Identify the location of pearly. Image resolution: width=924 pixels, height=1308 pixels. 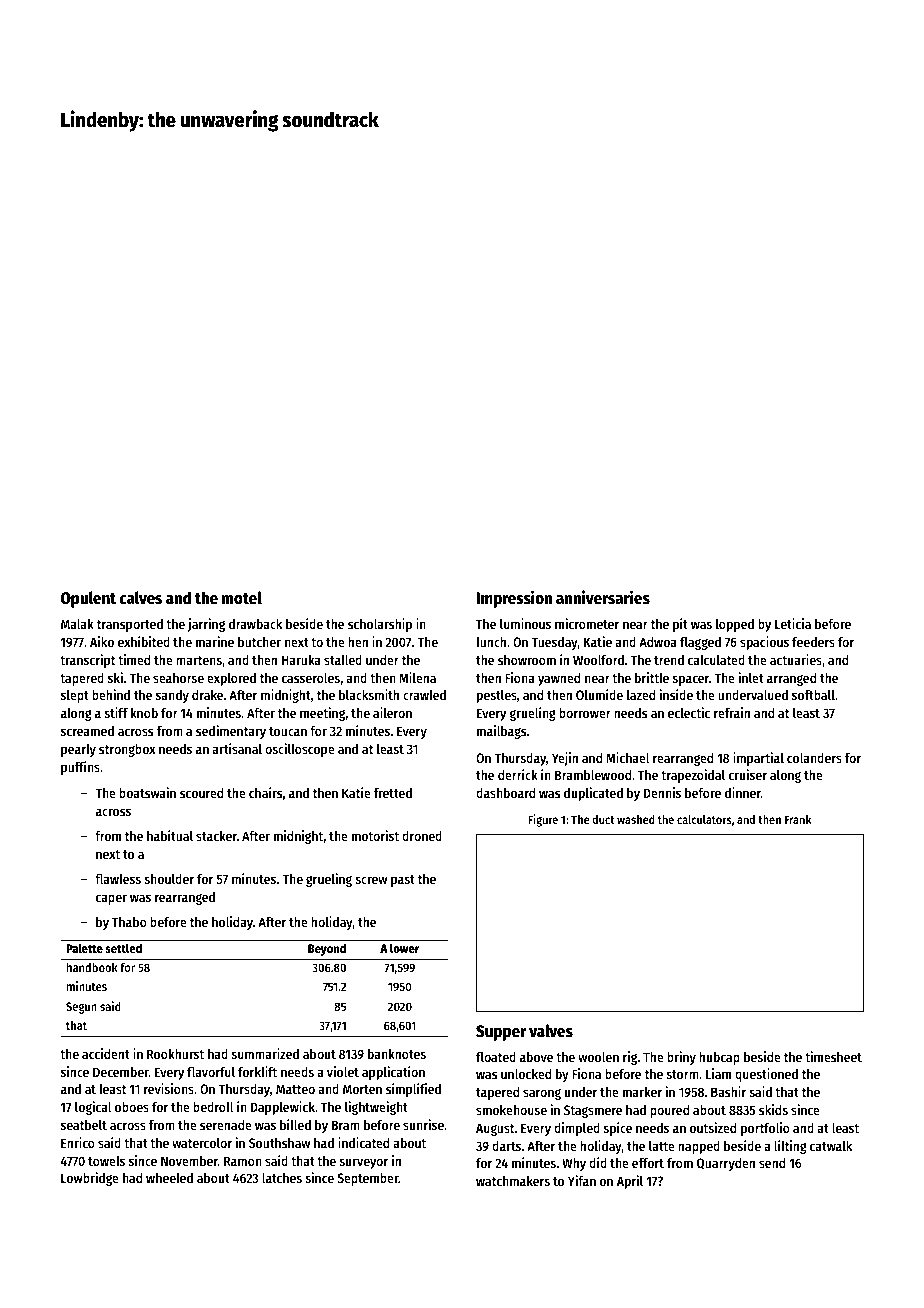
(78, 750).
